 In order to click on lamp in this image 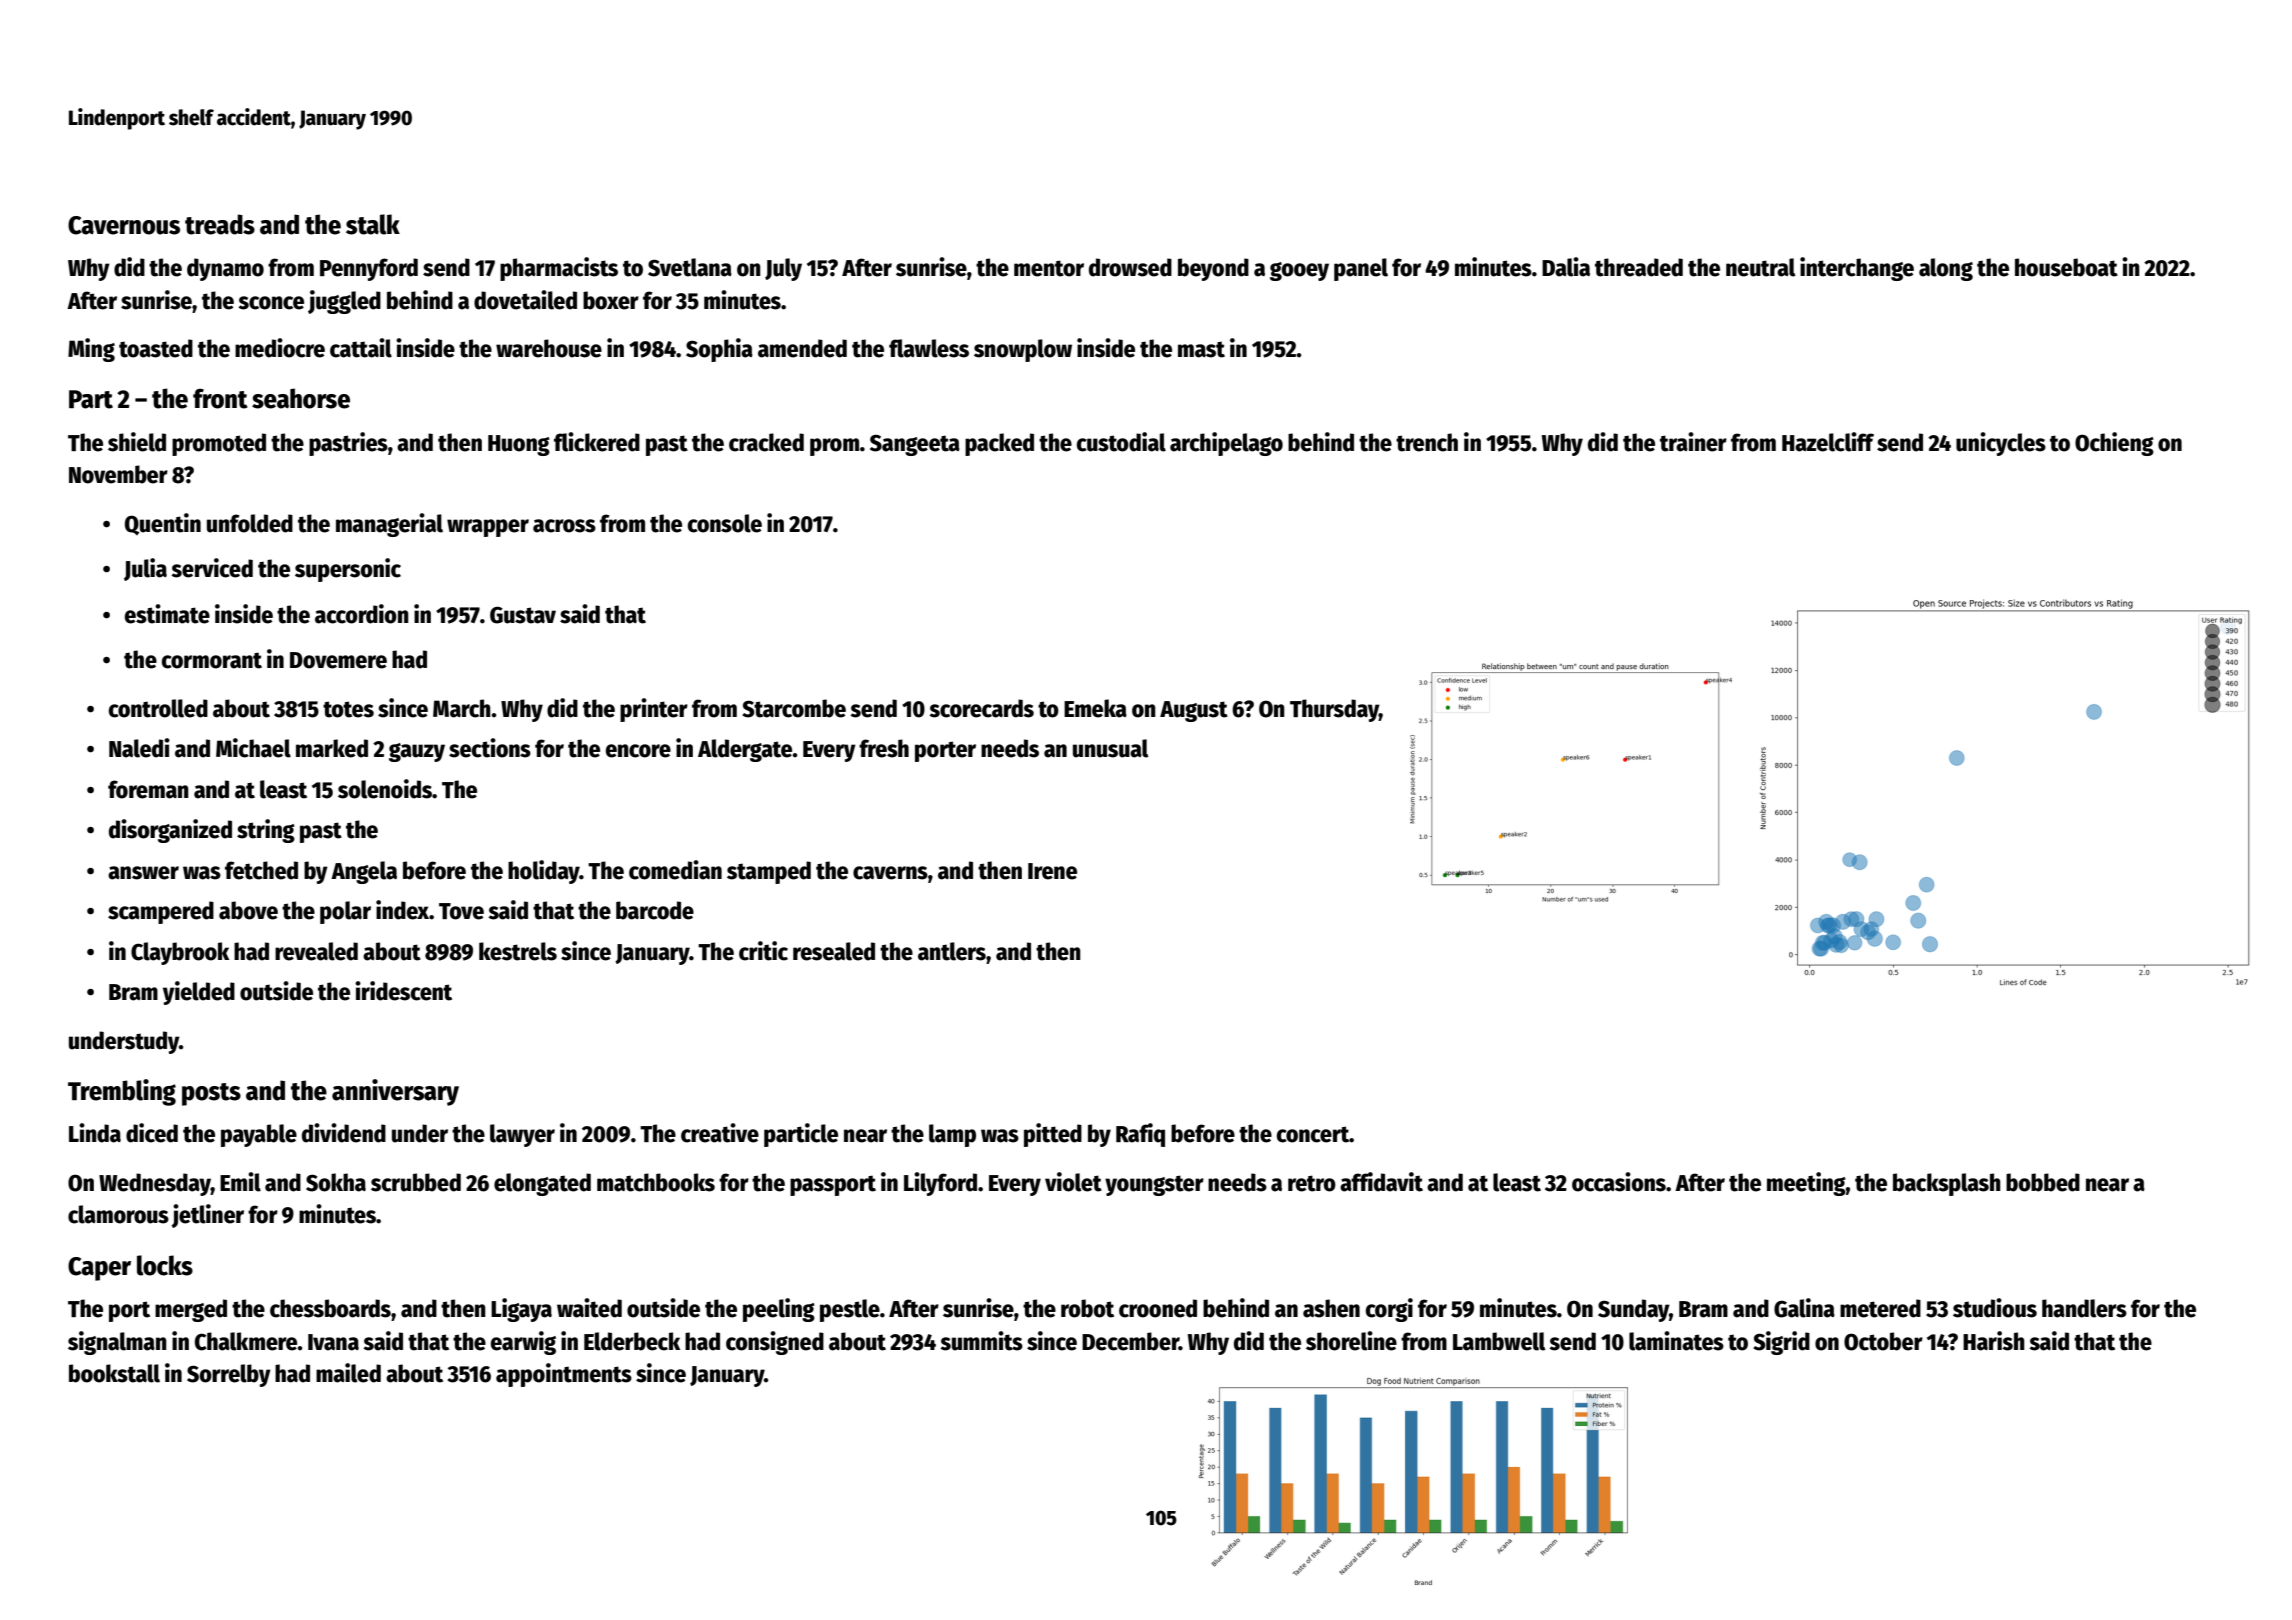, I will do `click(952, 1135)`.
